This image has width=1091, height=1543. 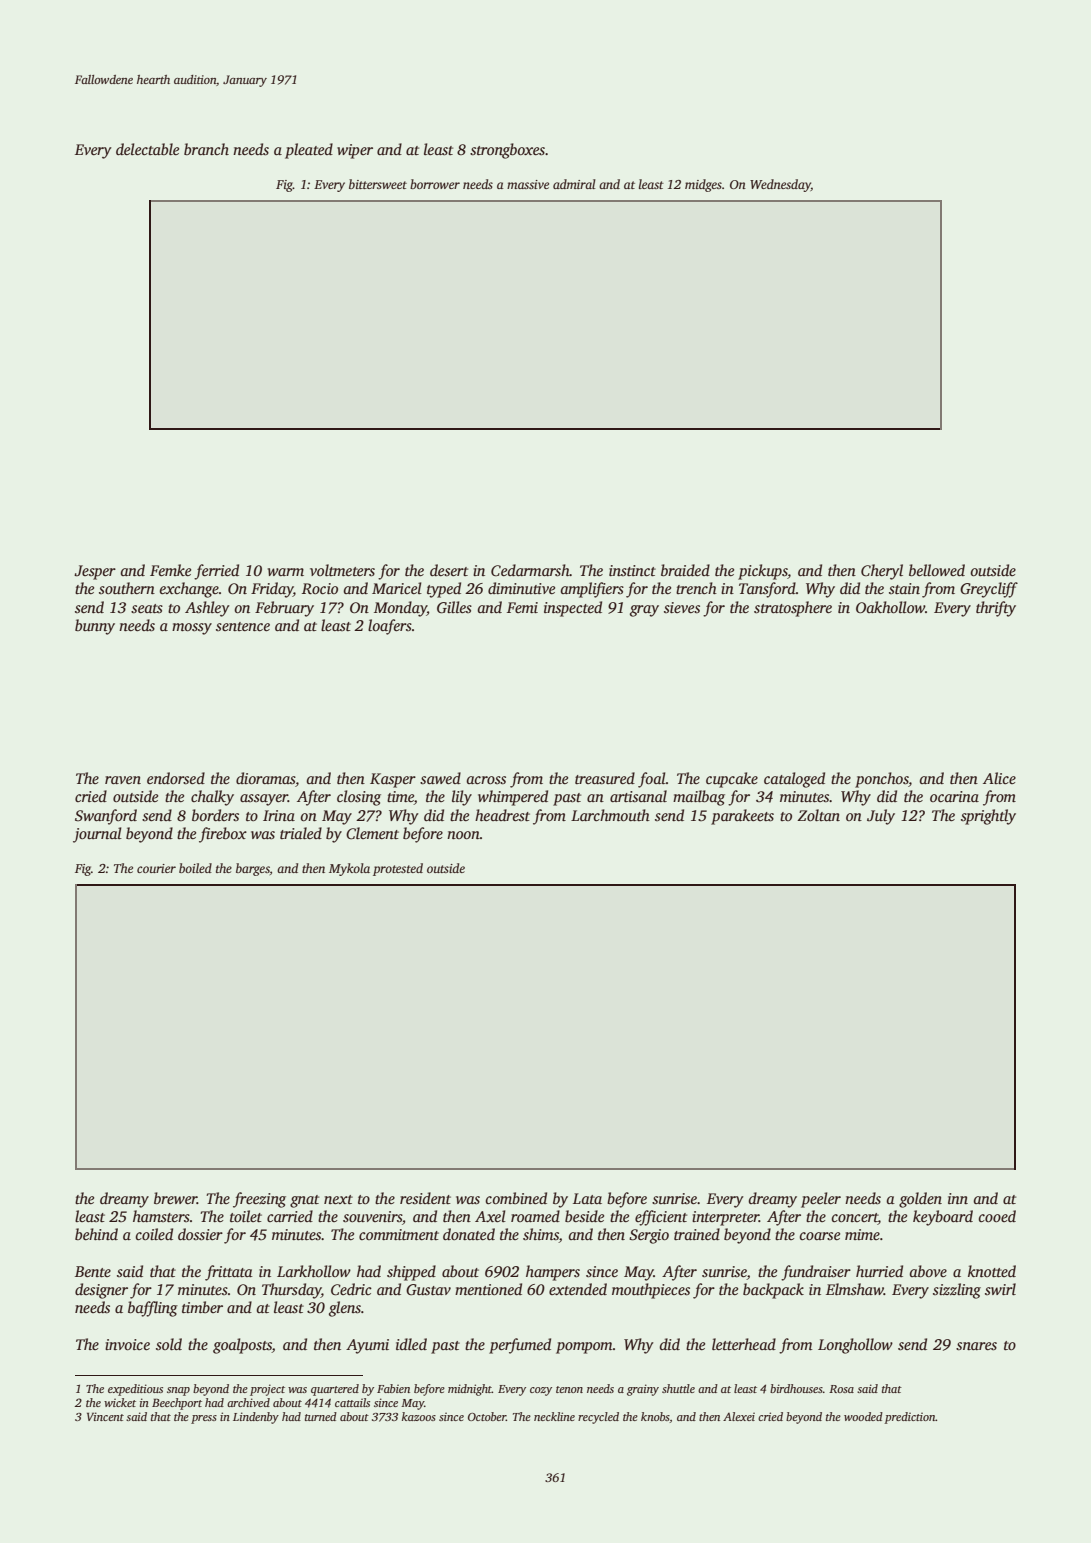 I want to click on pickups, so click(x=763, y=572).
